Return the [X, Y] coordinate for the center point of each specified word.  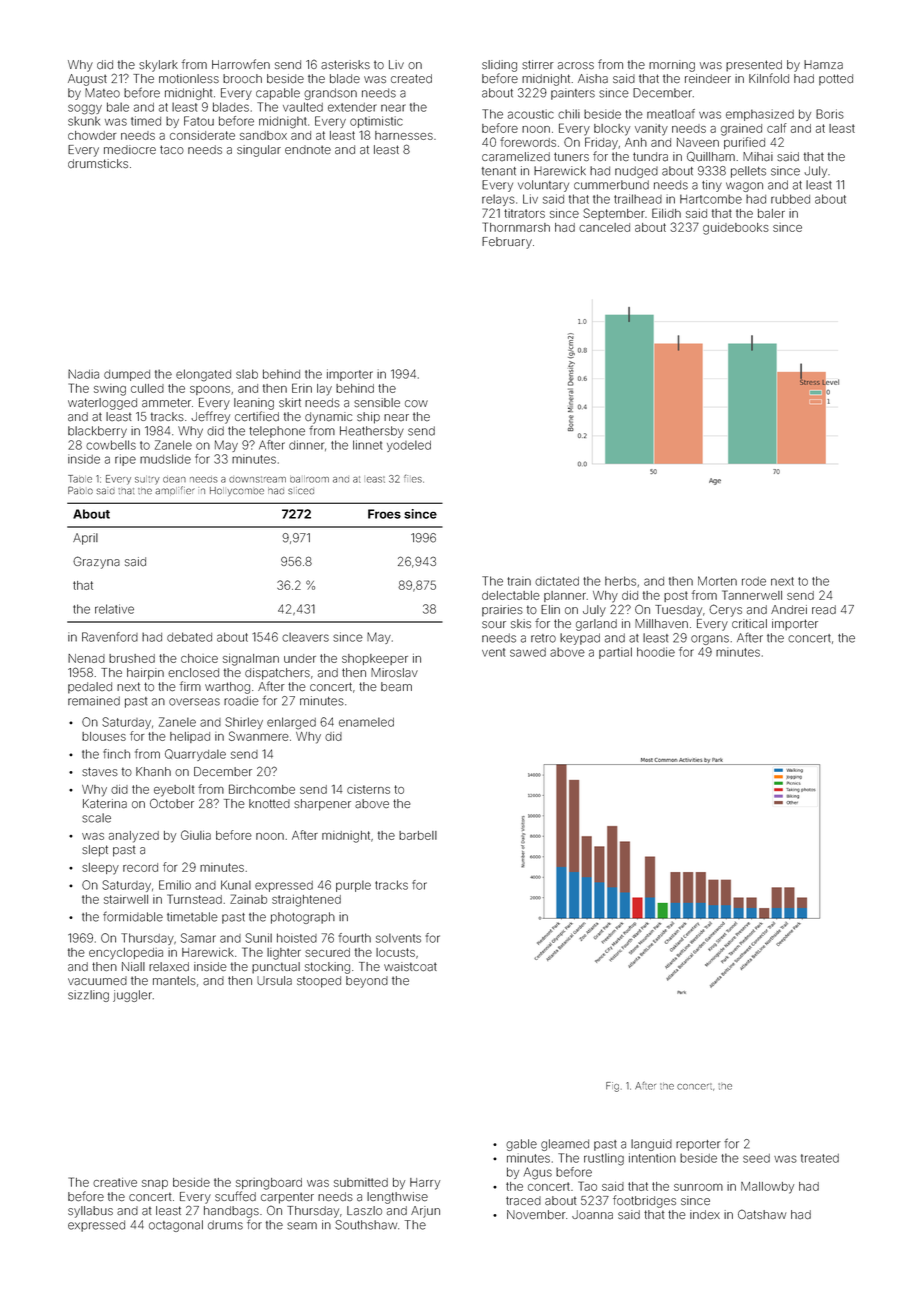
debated [189, 637]
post [676, 596]
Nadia [83, 374]
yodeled [409, 446]
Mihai [758, 157]
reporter [698, 1145]
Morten [717, 581]
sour [494, 625]
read [824, 610]
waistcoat [410, 967]
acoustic [531, 114]
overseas [194, 702]
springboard [269, 1184]
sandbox [263, 135]
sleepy [100, 869]
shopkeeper [375, 659]
